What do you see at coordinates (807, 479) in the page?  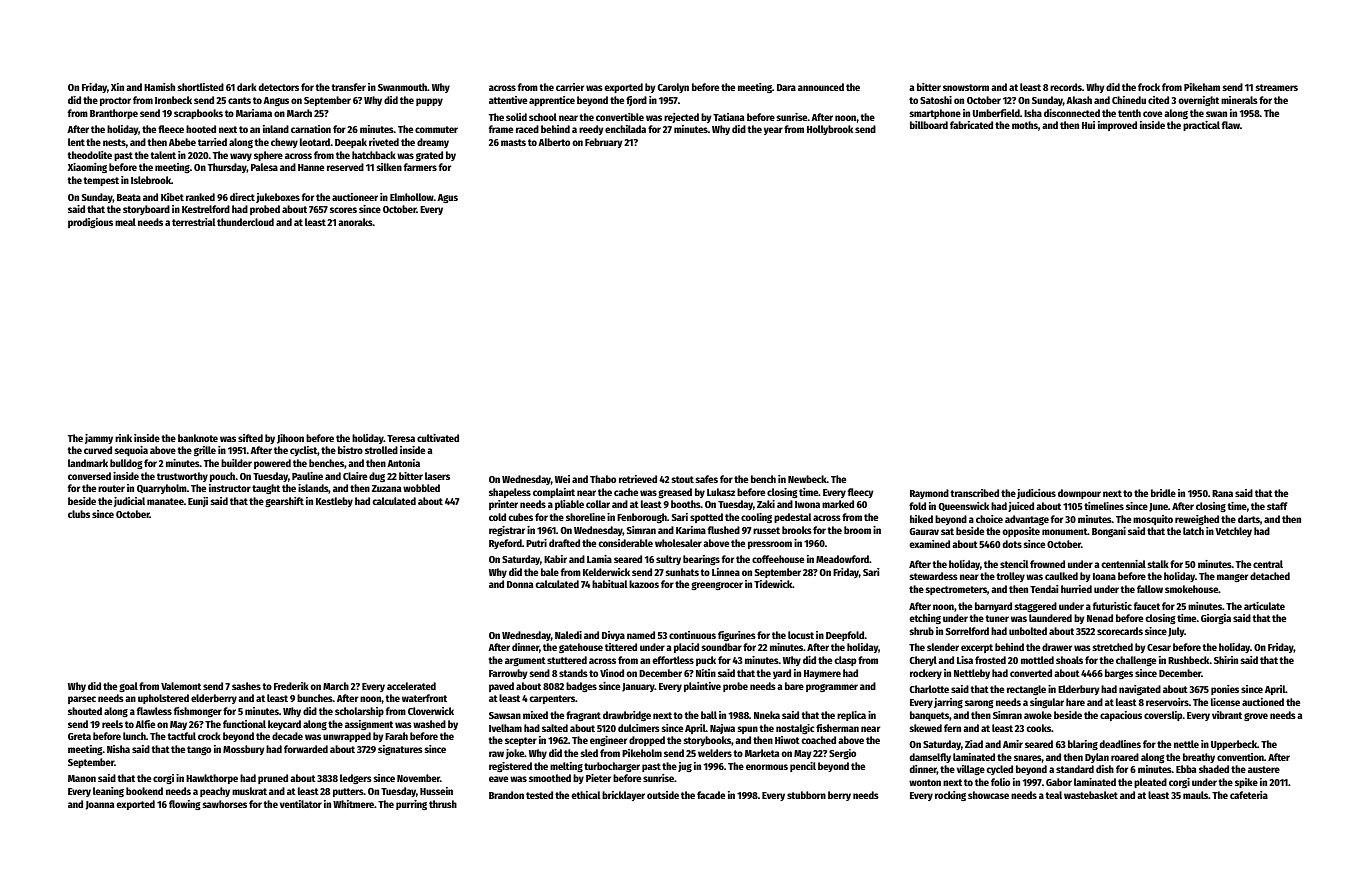 I see `Newbeck` at bounding box center [807, 479].
